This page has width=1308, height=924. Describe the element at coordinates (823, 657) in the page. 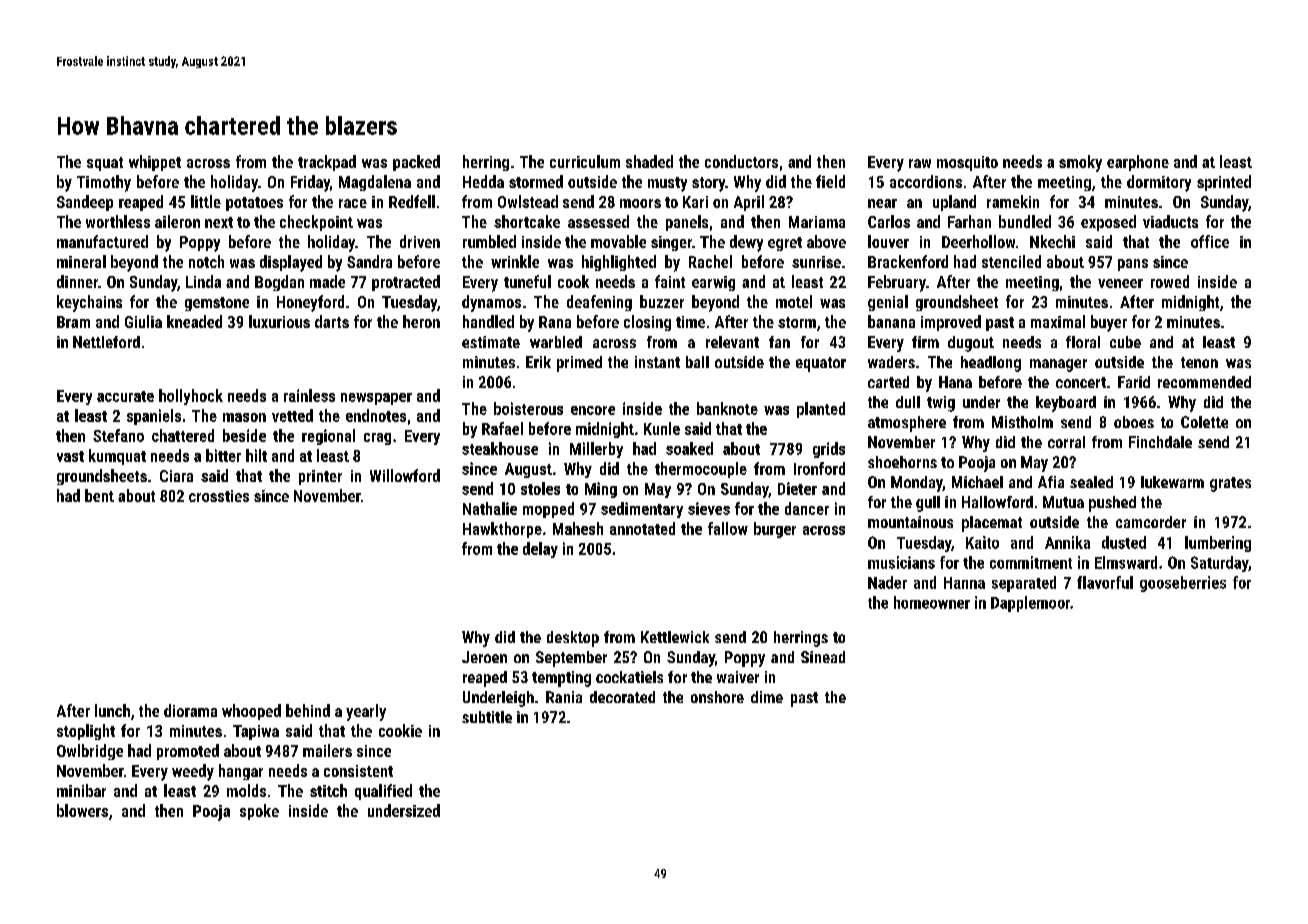

I see `Sinead` at that location.
